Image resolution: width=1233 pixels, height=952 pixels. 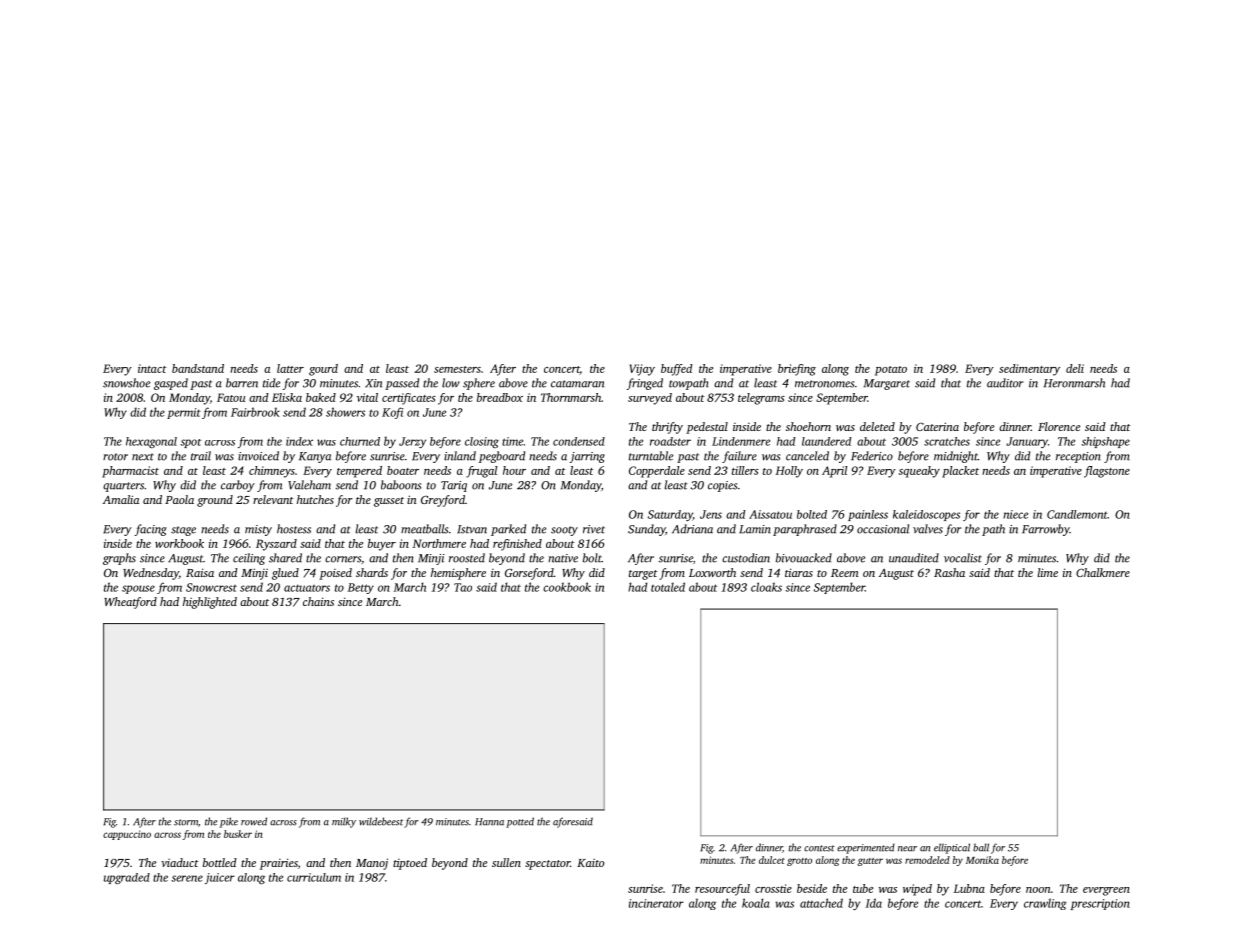 What do you see at coordinates (819, 848) in the image?
I see `contest` at bounding box center [819, 848].
